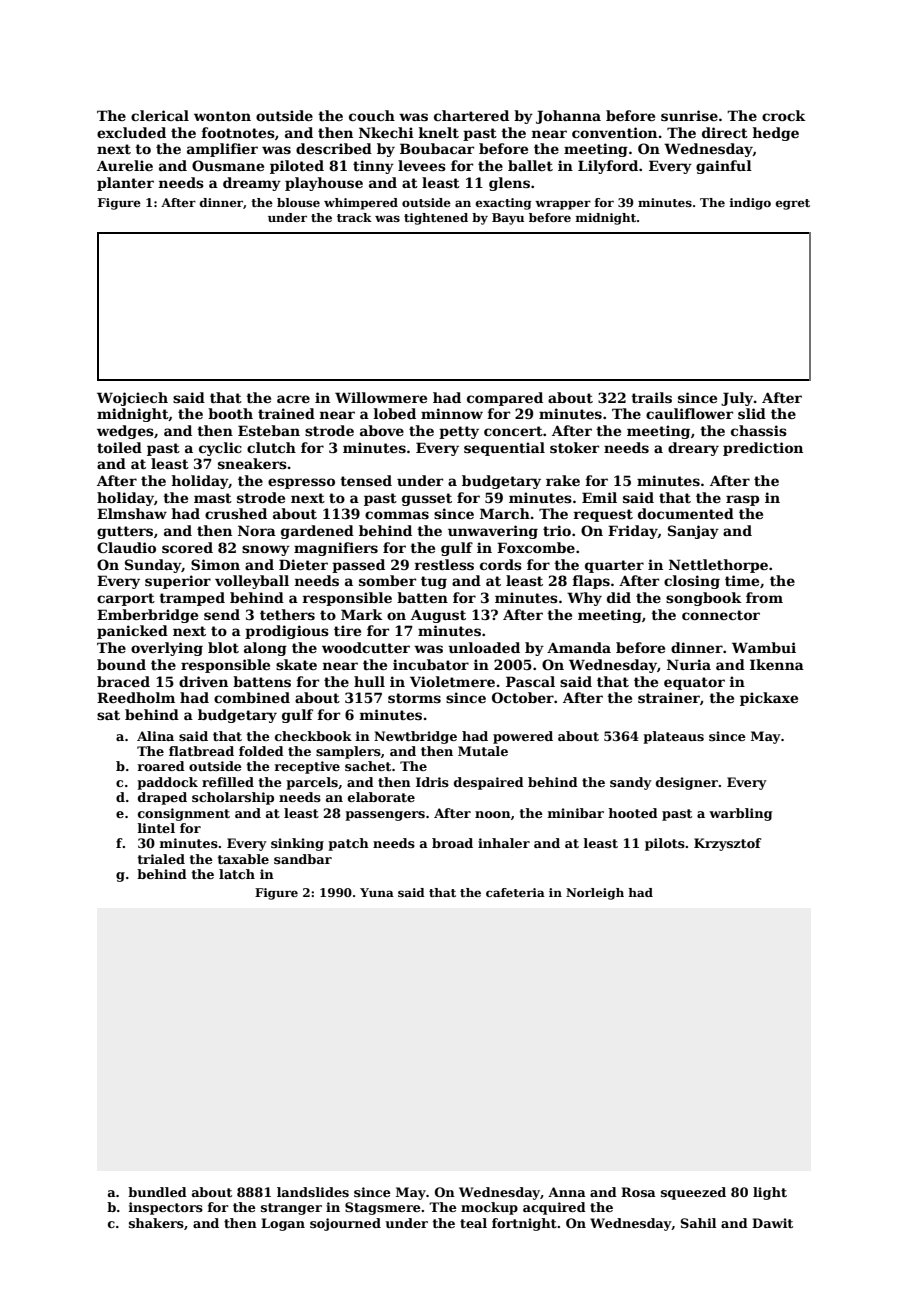  Describe the element at coordinates (213, 498) in the screenshot. I see `mast` at that location.
